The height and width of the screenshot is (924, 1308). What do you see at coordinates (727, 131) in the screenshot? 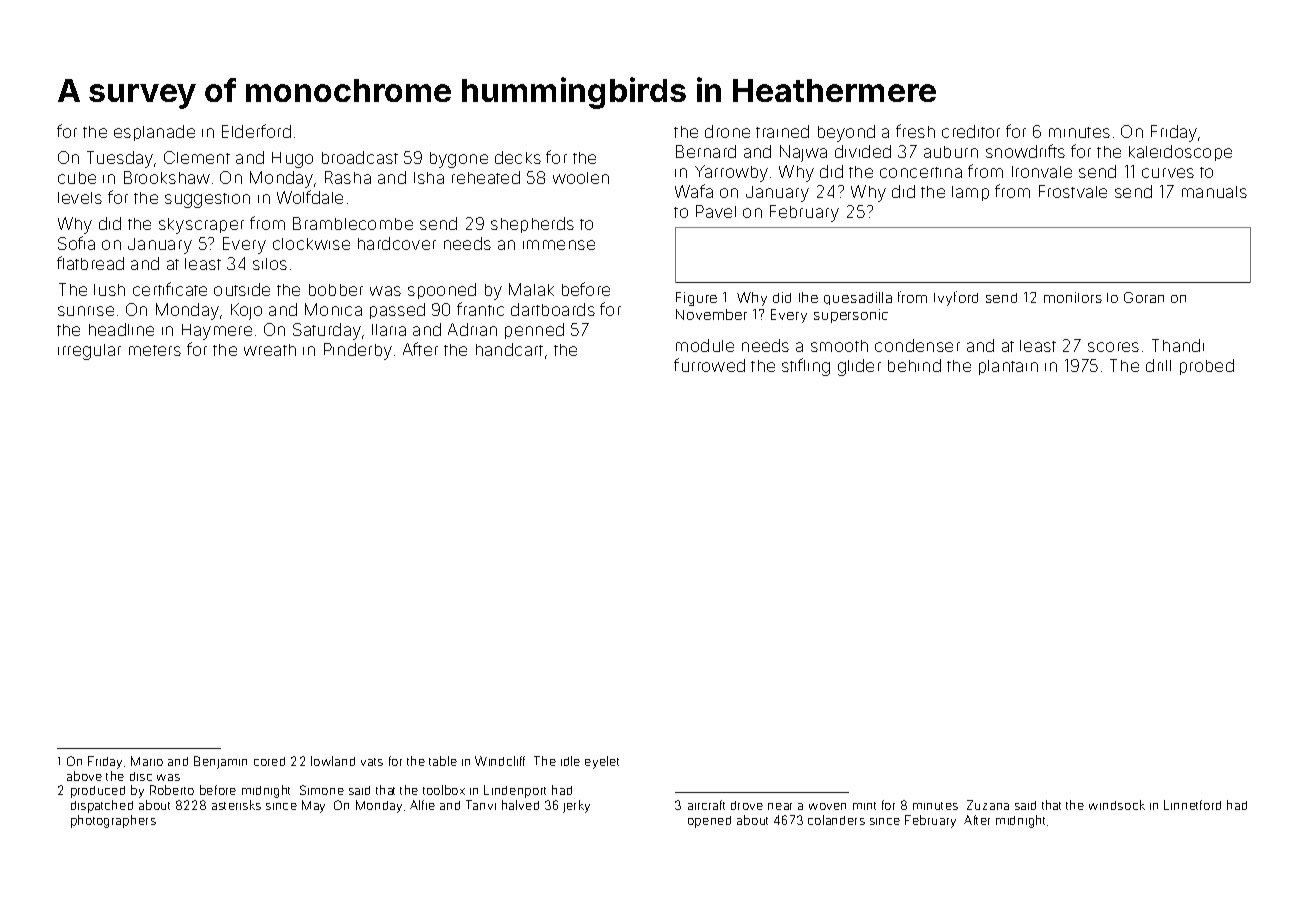
I see `drone` at bounding box center [727, 131].
